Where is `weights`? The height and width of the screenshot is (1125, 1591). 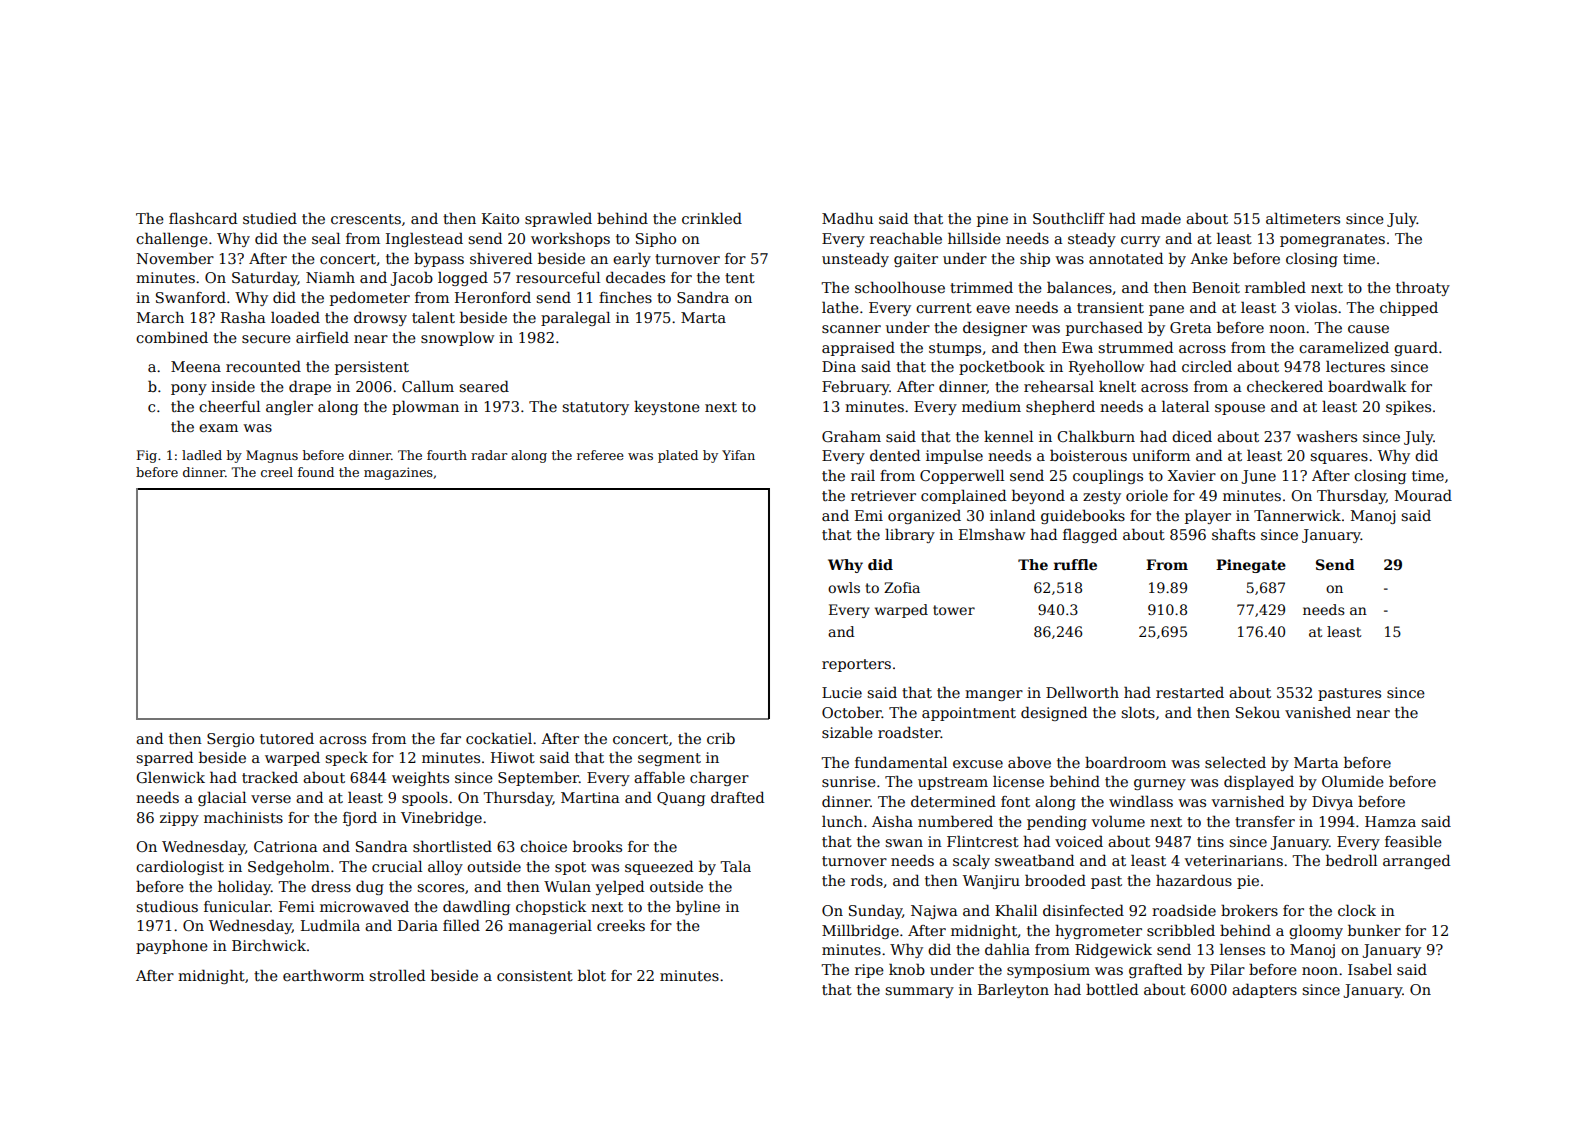
weights is located at coordinates (420, 779).
